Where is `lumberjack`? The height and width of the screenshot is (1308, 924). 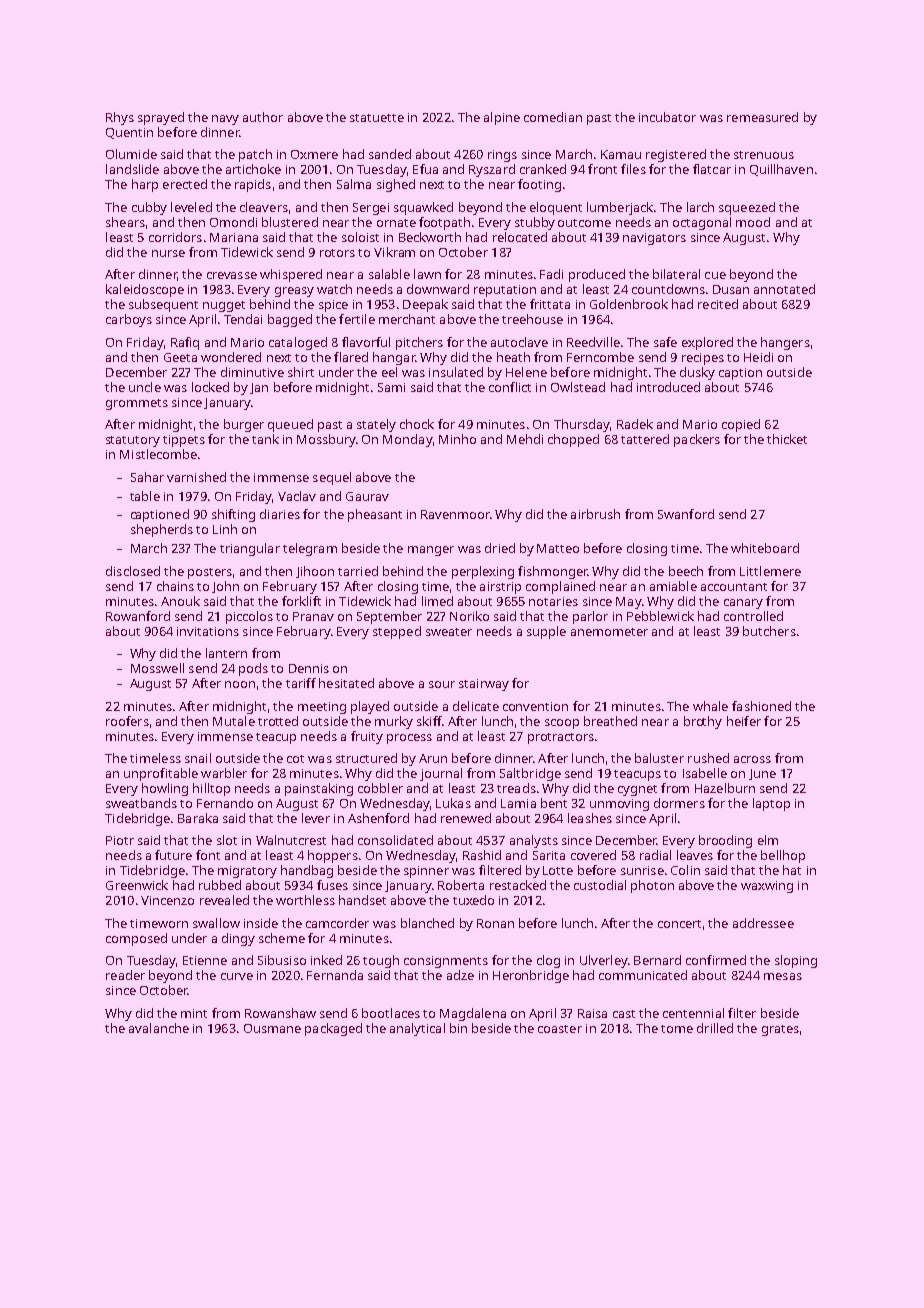 lumberjack is located at coordinates (620, 208).
